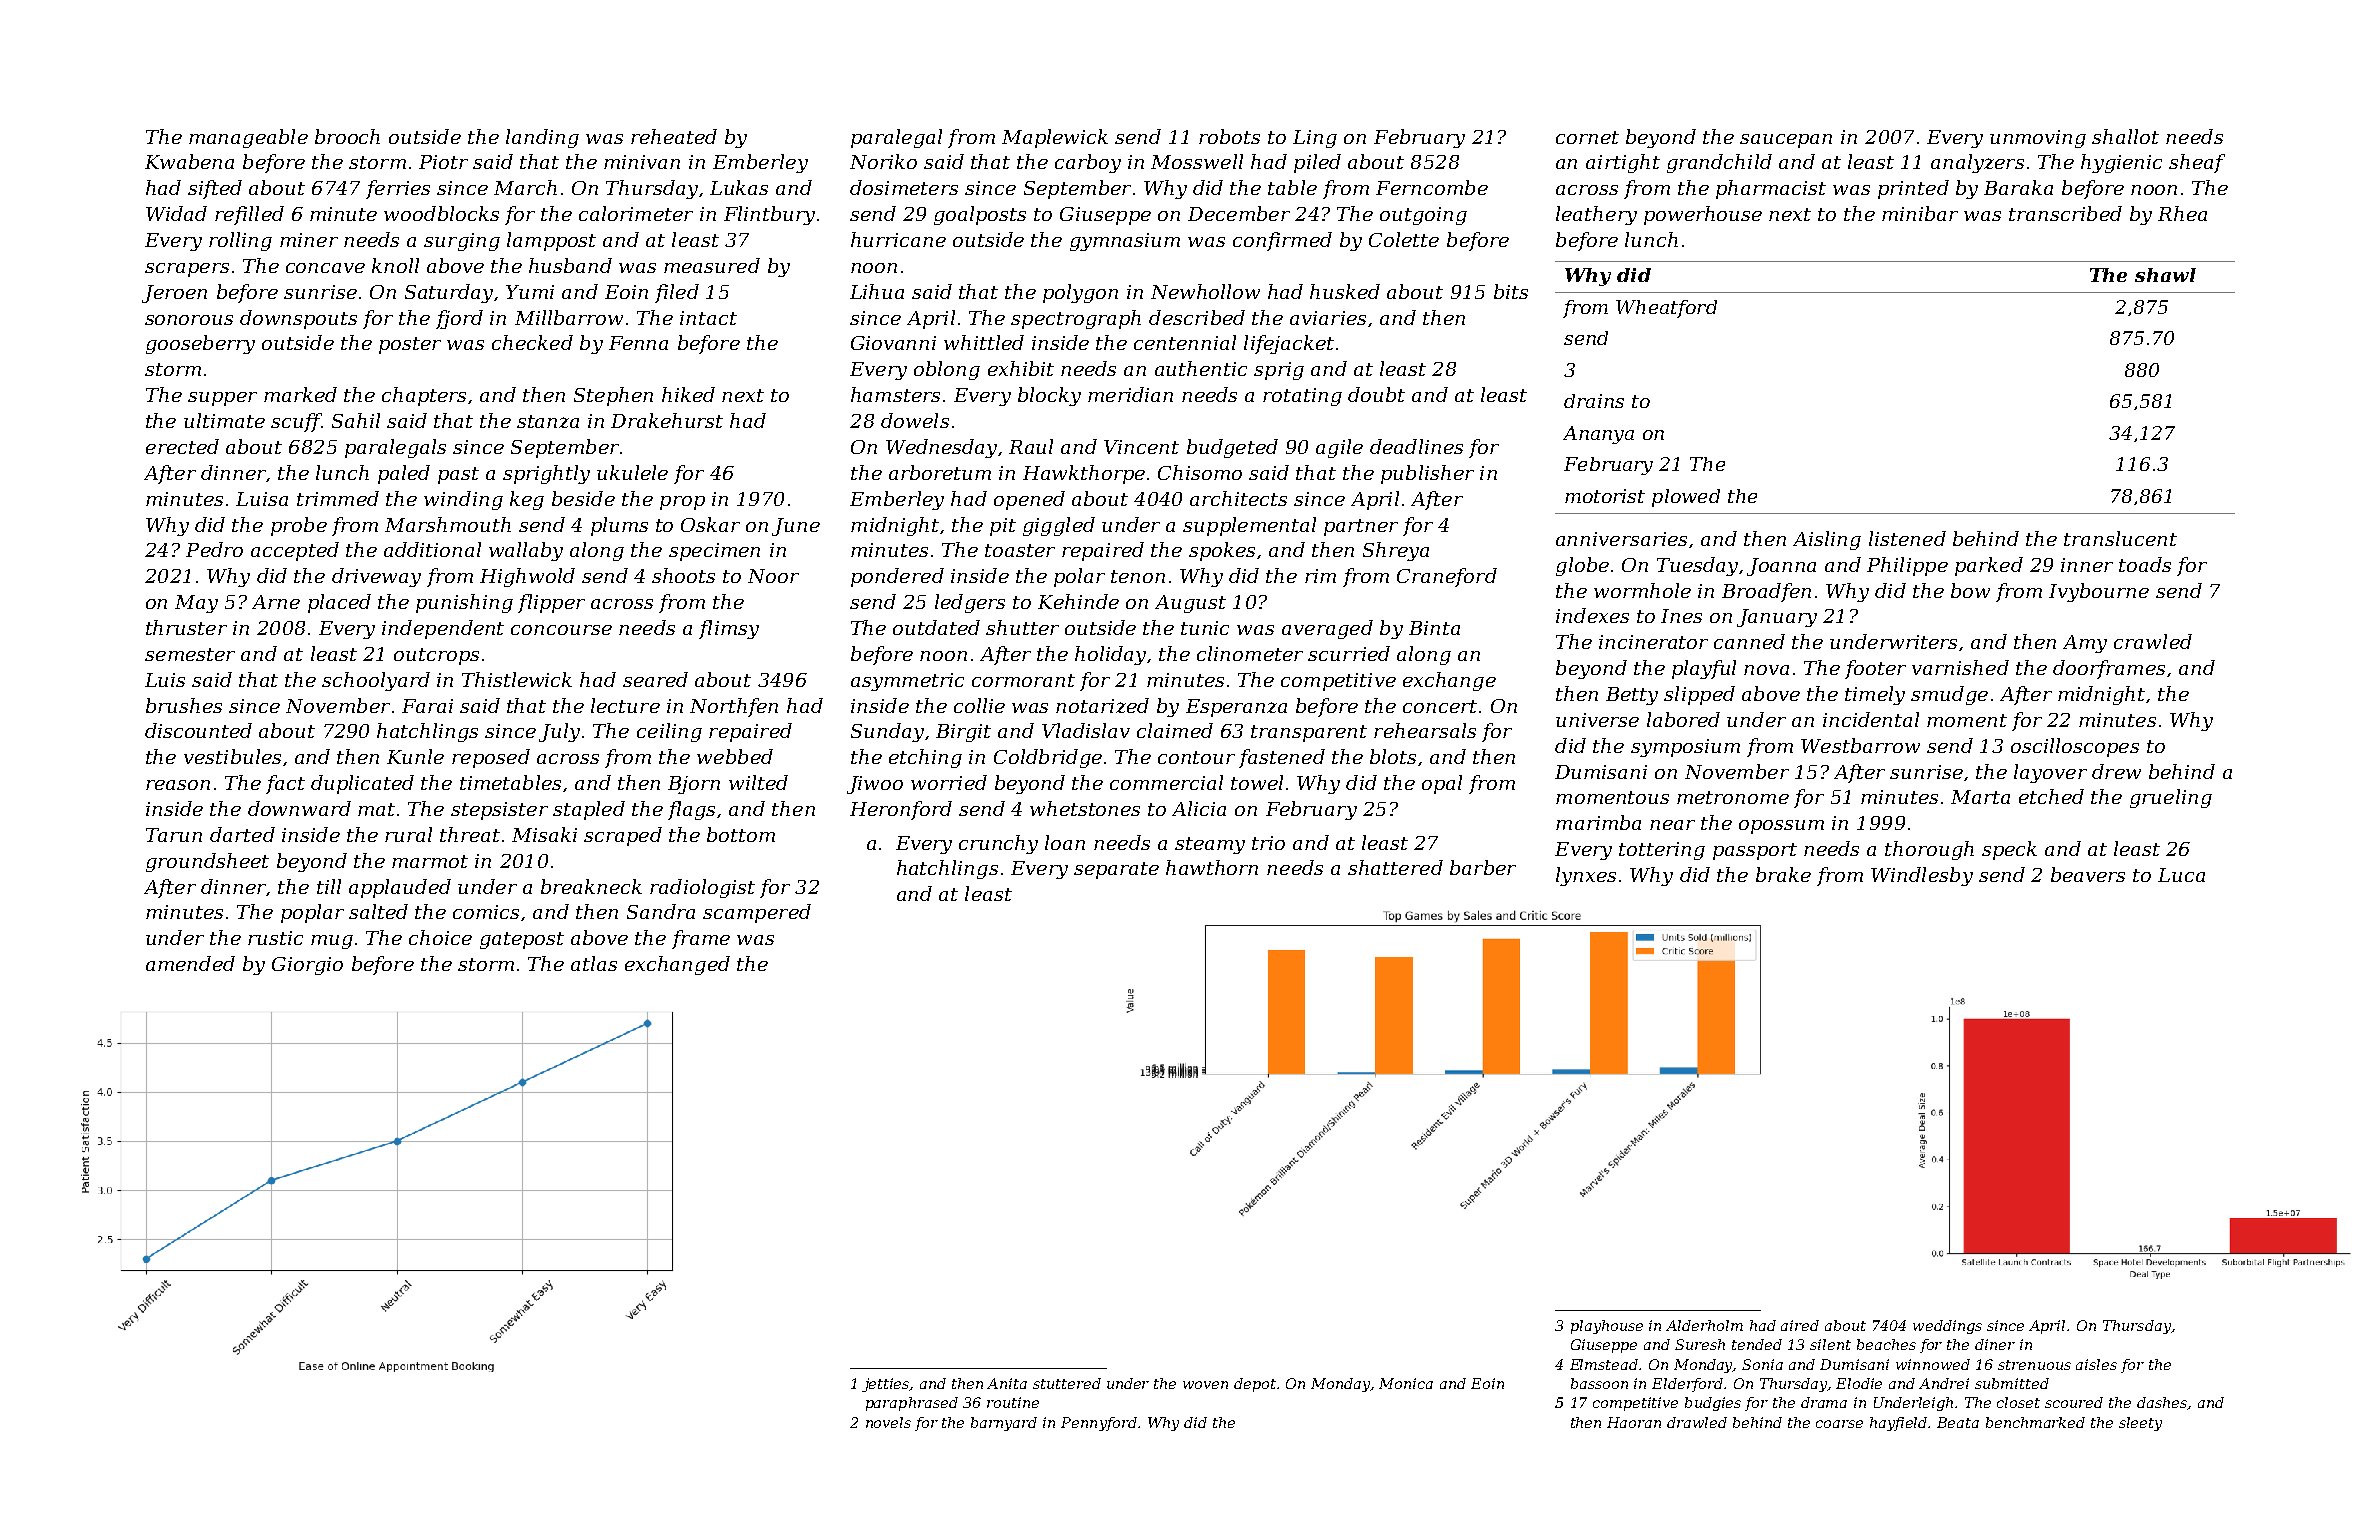  I want to click on Philippe, so click(1907, 566).
